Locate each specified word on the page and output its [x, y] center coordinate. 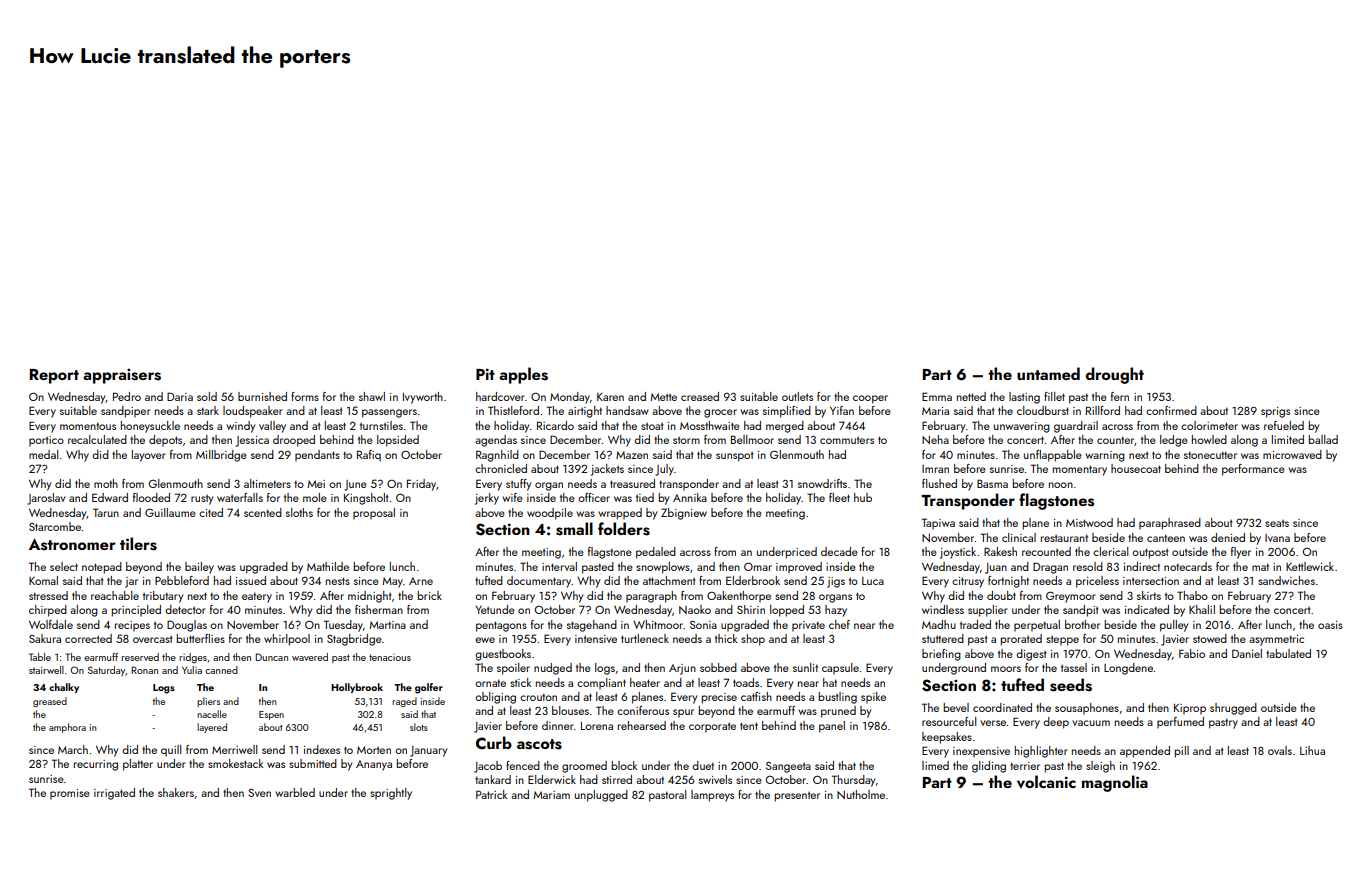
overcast [153, 639]
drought [1115, 375]
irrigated [114, 794]
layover [148, 456]
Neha [935, 439]
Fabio [1192, 653]
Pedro [127, 396]
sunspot [735, 457]
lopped [787, 611]
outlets [797, 396]
